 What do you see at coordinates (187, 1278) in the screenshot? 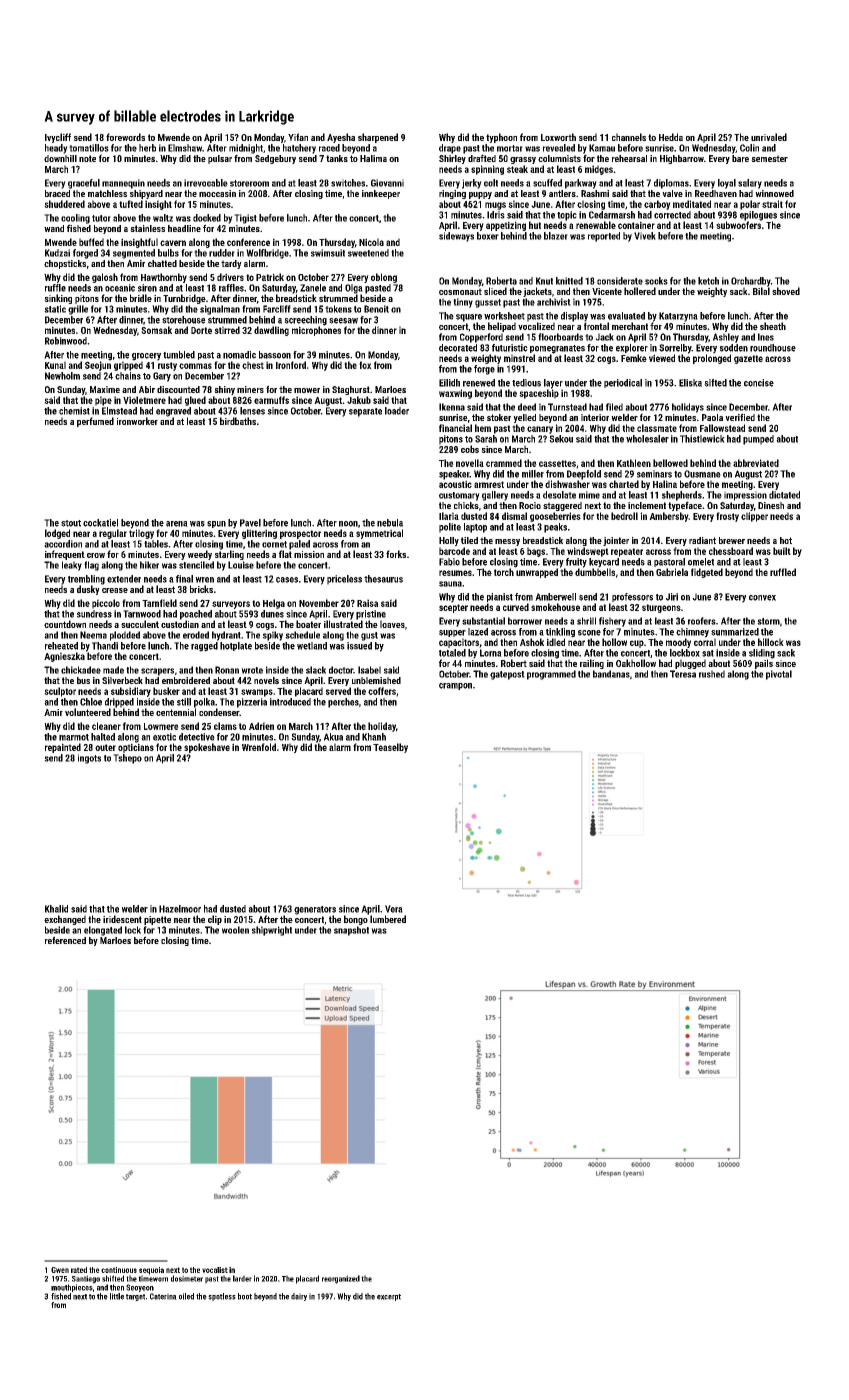
I see `dosimeter` at bounding box center [187, 1278].
